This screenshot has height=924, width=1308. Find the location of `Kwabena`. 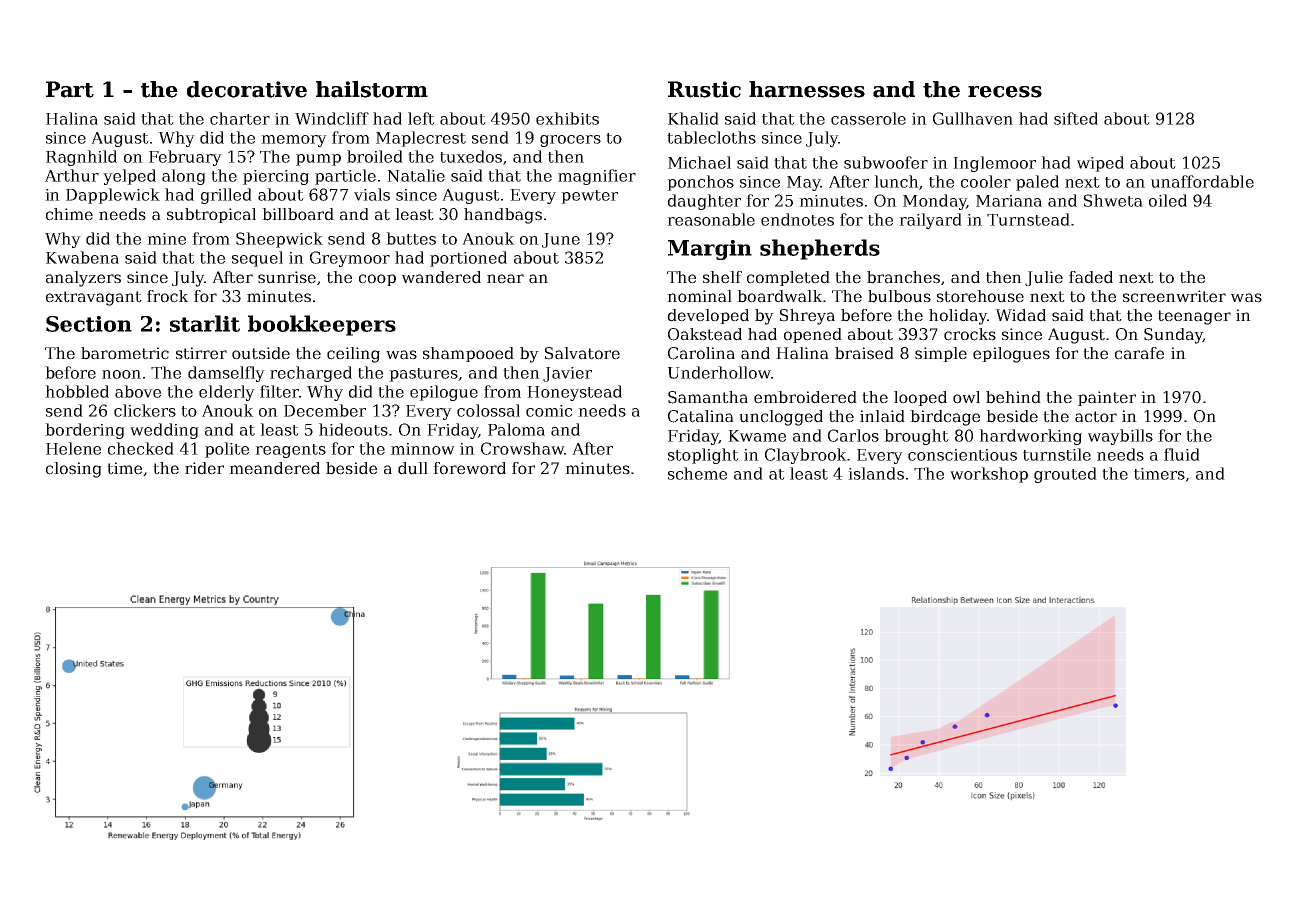

Kwabena is located at coordinates (82, 257).
